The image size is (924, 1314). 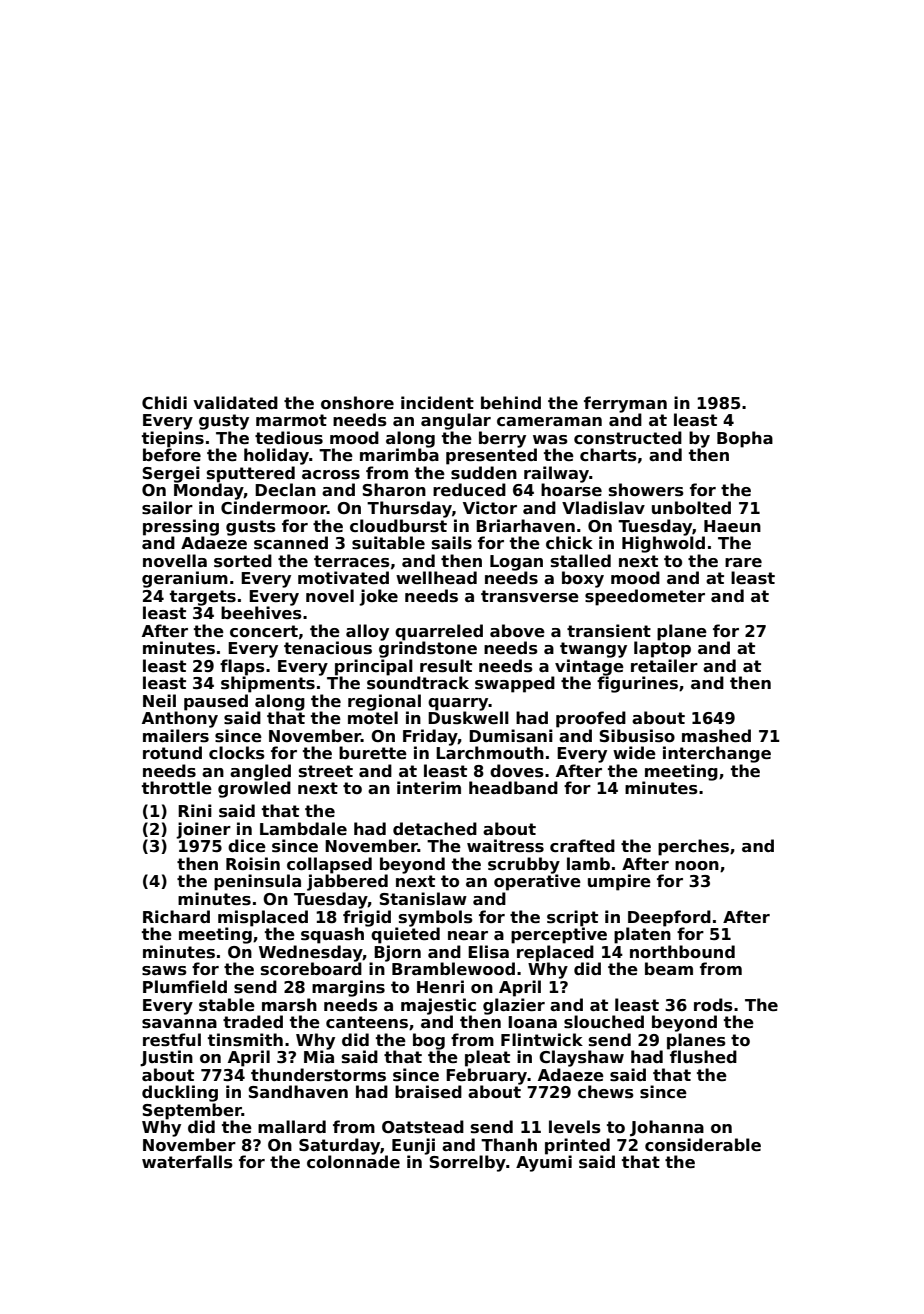 I want to click on Briarhaven, so click(x=525, y=526).
